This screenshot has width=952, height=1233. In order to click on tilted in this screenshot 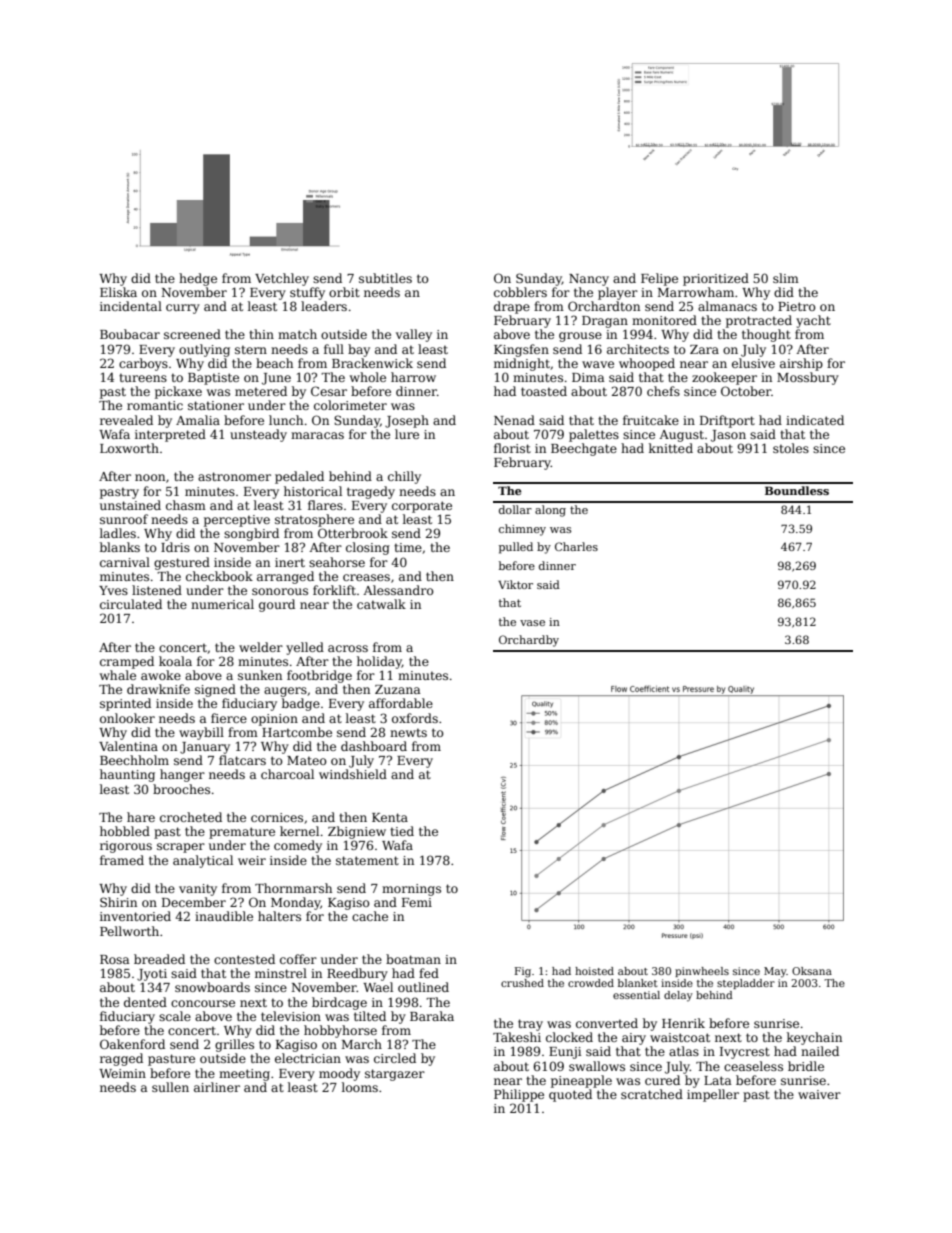, I will do `click(370, 1016)`.
